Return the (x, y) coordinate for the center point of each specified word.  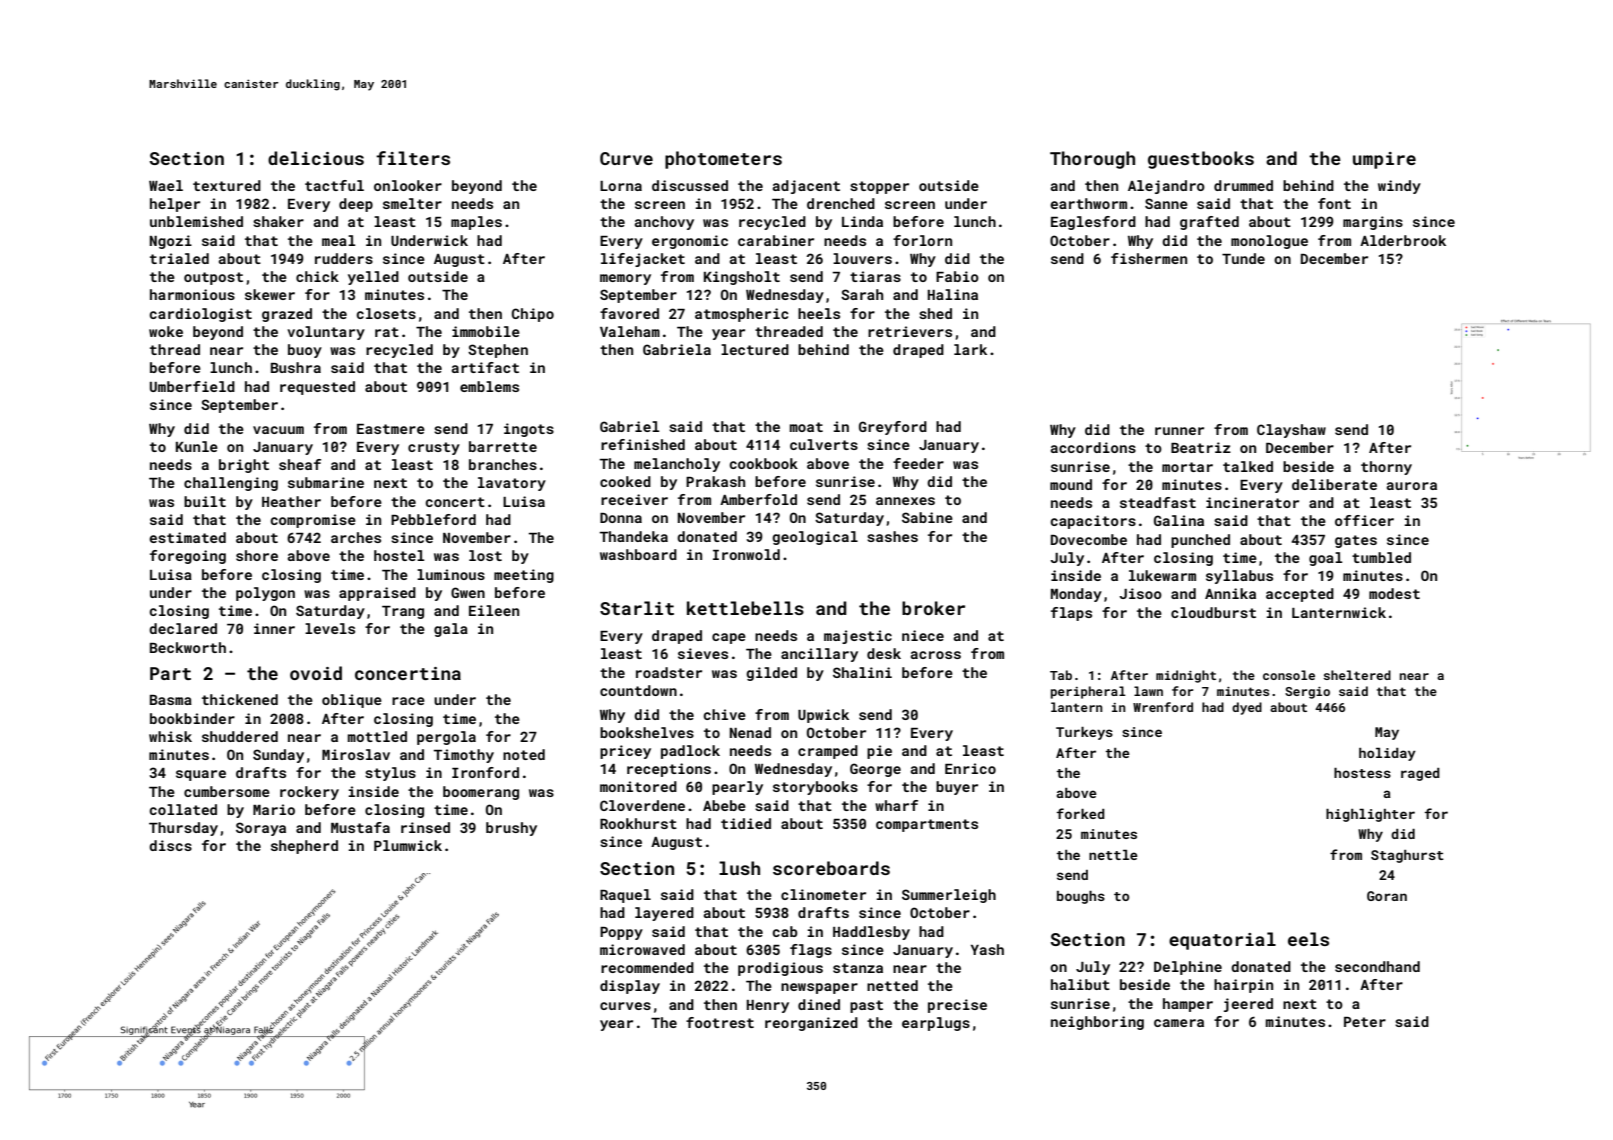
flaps (1071, 614)
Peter (1365, 1022)
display (630, 987)
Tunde (1243, 258)
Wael (166, 185)
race (408, 701)
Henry (768, 1006)
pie (879, 752)
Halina (953, 294)
